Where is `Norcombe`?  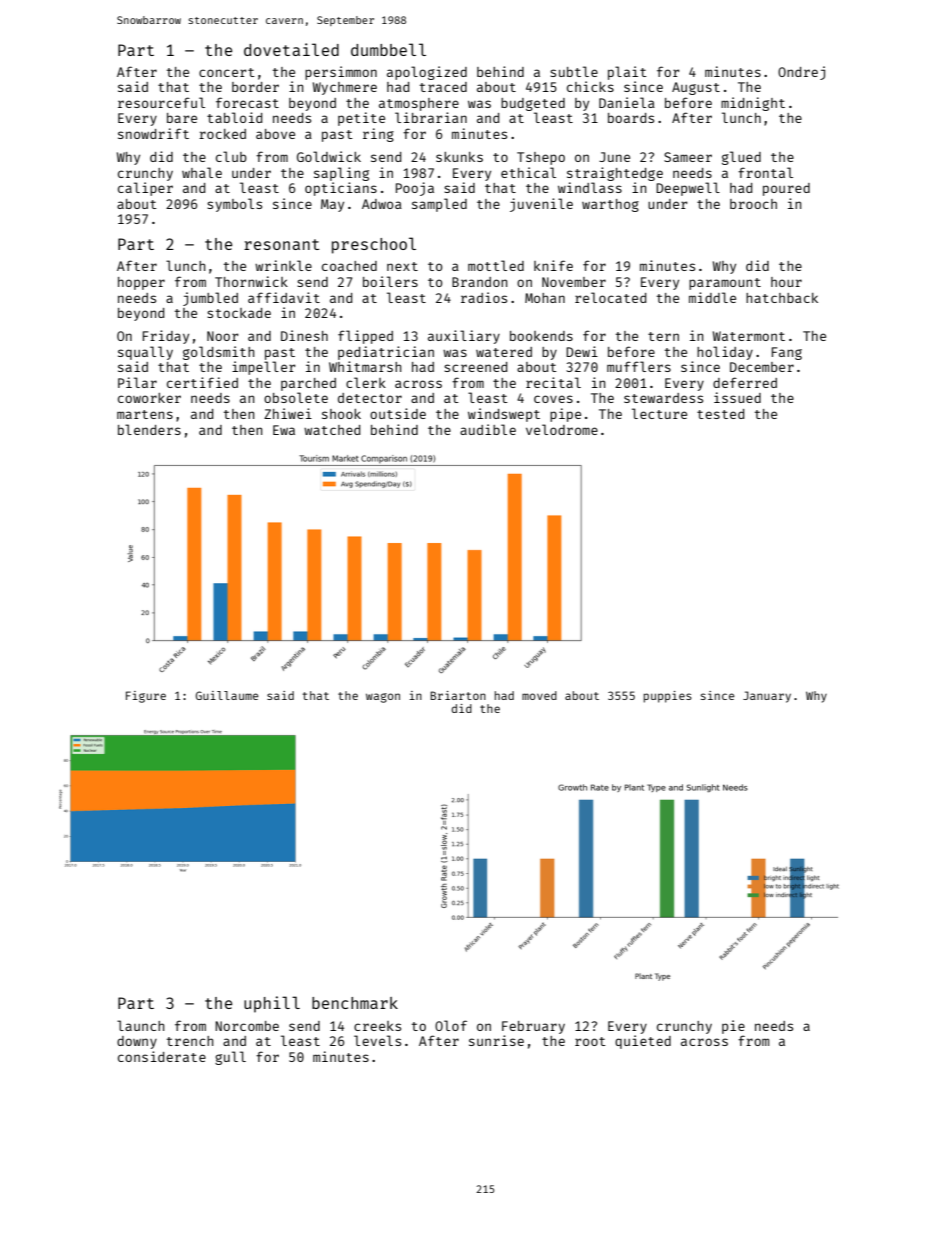 Norcombe is located at coordinates (247, 1026).
